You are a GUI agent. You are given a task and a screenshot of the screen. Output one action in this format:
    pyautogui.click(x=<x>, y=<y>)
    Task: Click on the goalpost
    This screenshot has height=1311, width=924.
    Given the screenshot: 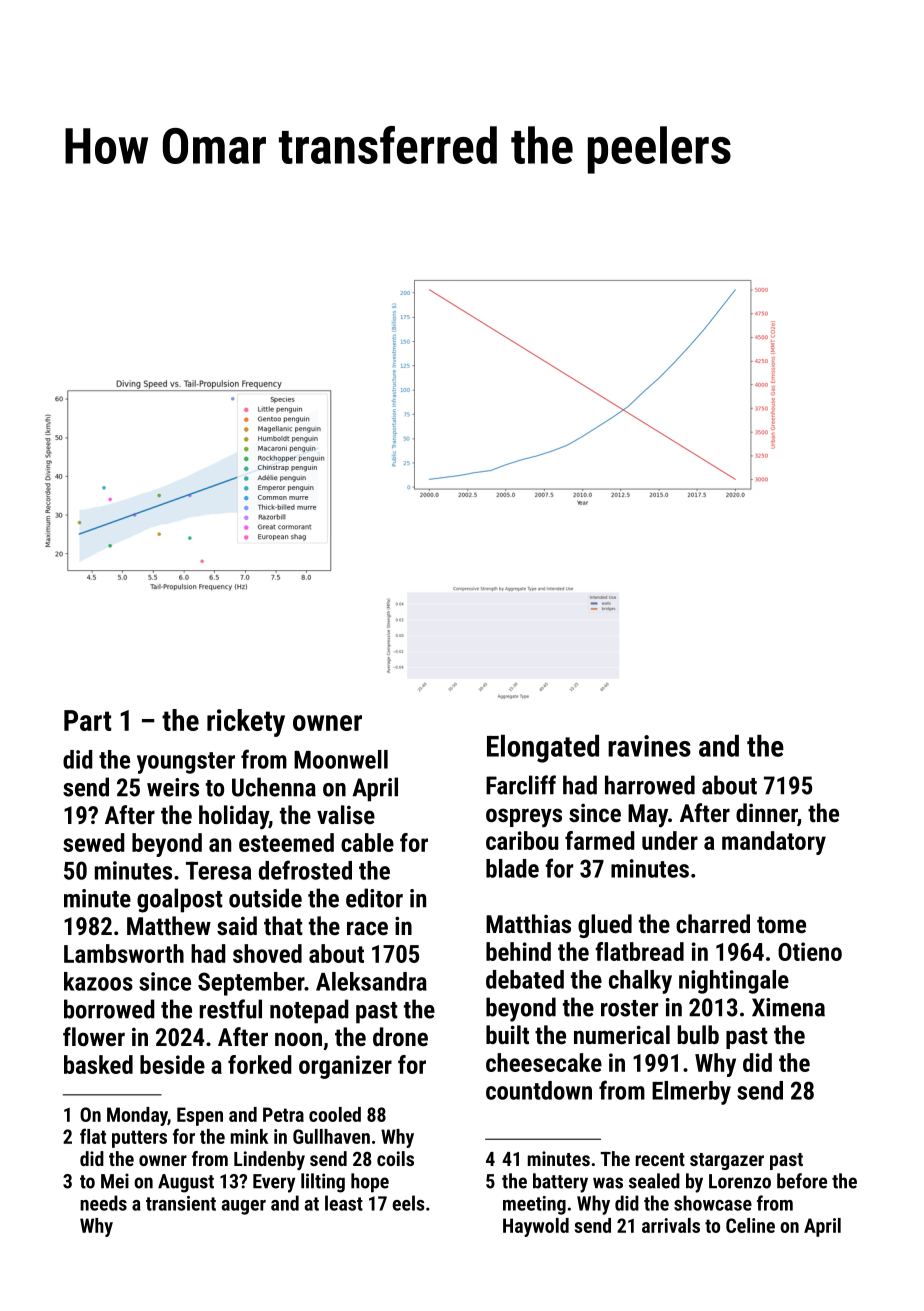 What is the action you would take?
    pyautogui.click(x=180, y=900)
